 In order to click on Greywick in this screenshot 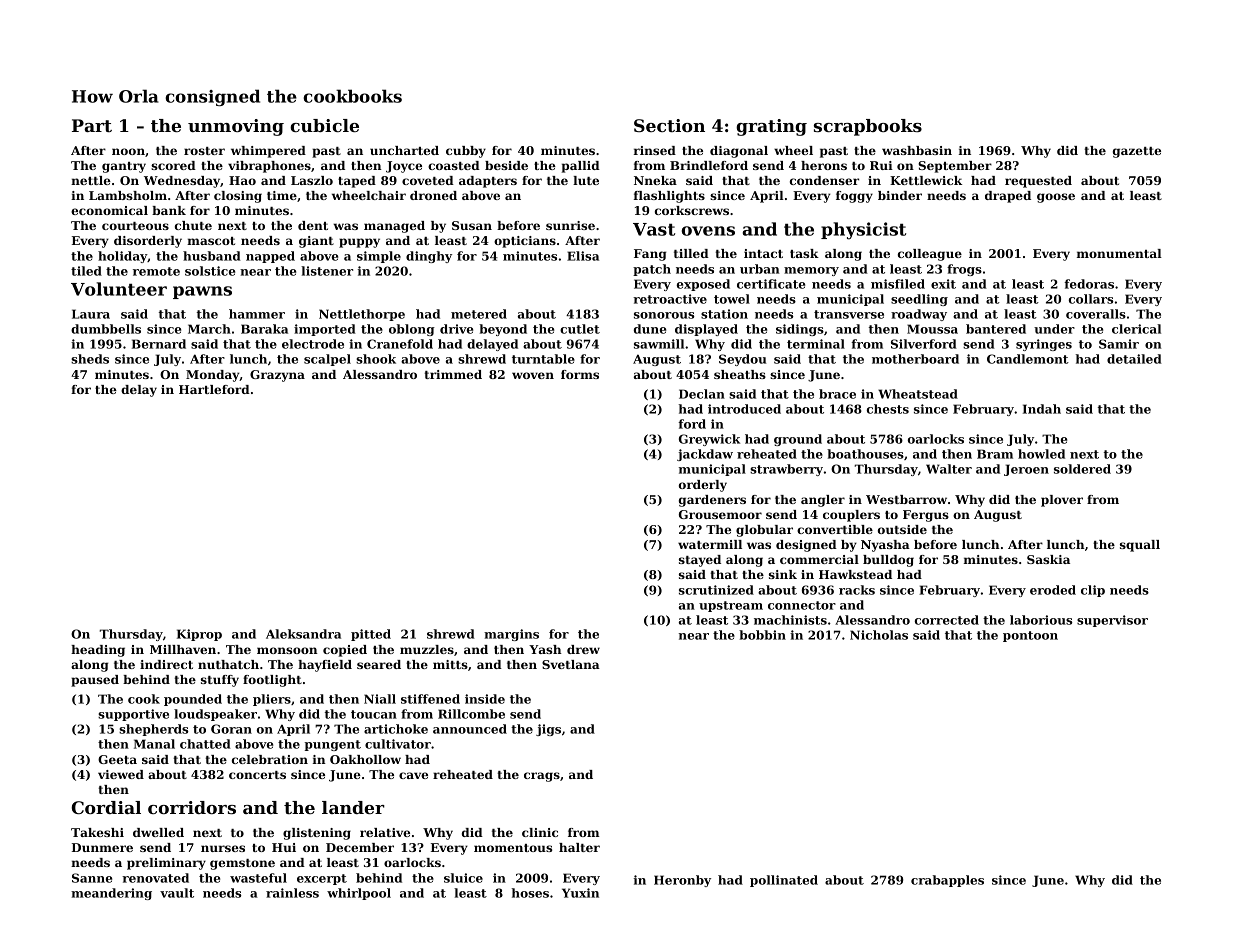, I will do `click(709, 440)`.
